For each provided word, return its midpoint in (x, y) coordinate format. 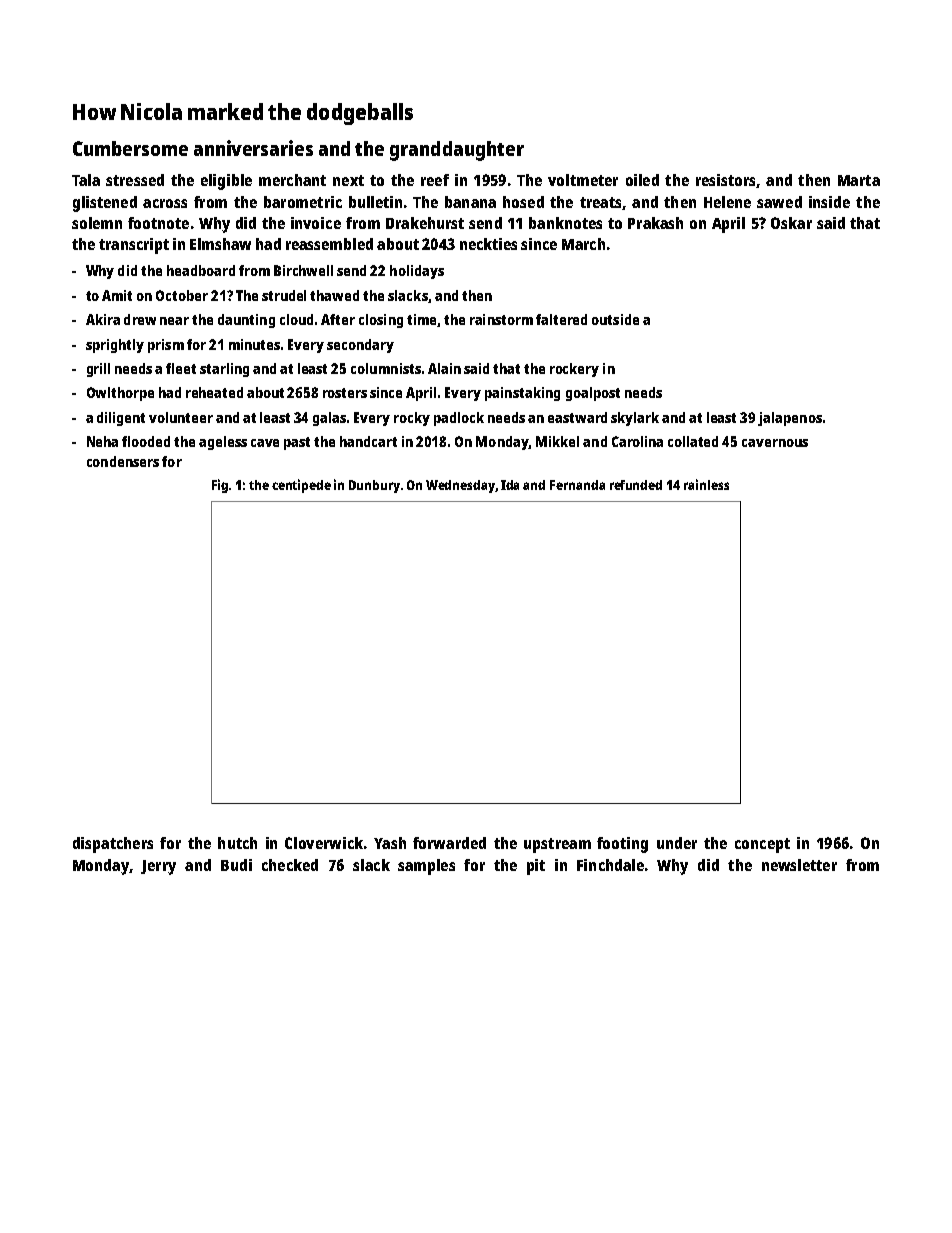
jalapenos (790, 419)
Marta (859, 180)
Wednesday (460, 486)
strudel (284, 295)
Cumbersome (130, 148)
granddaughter (457, 151)
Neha (102, 441)
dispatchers (113, 845)
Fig (220, 486)
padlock (459, 419)
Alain (444, 368)
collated (693, 441)
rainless (706, 484)
